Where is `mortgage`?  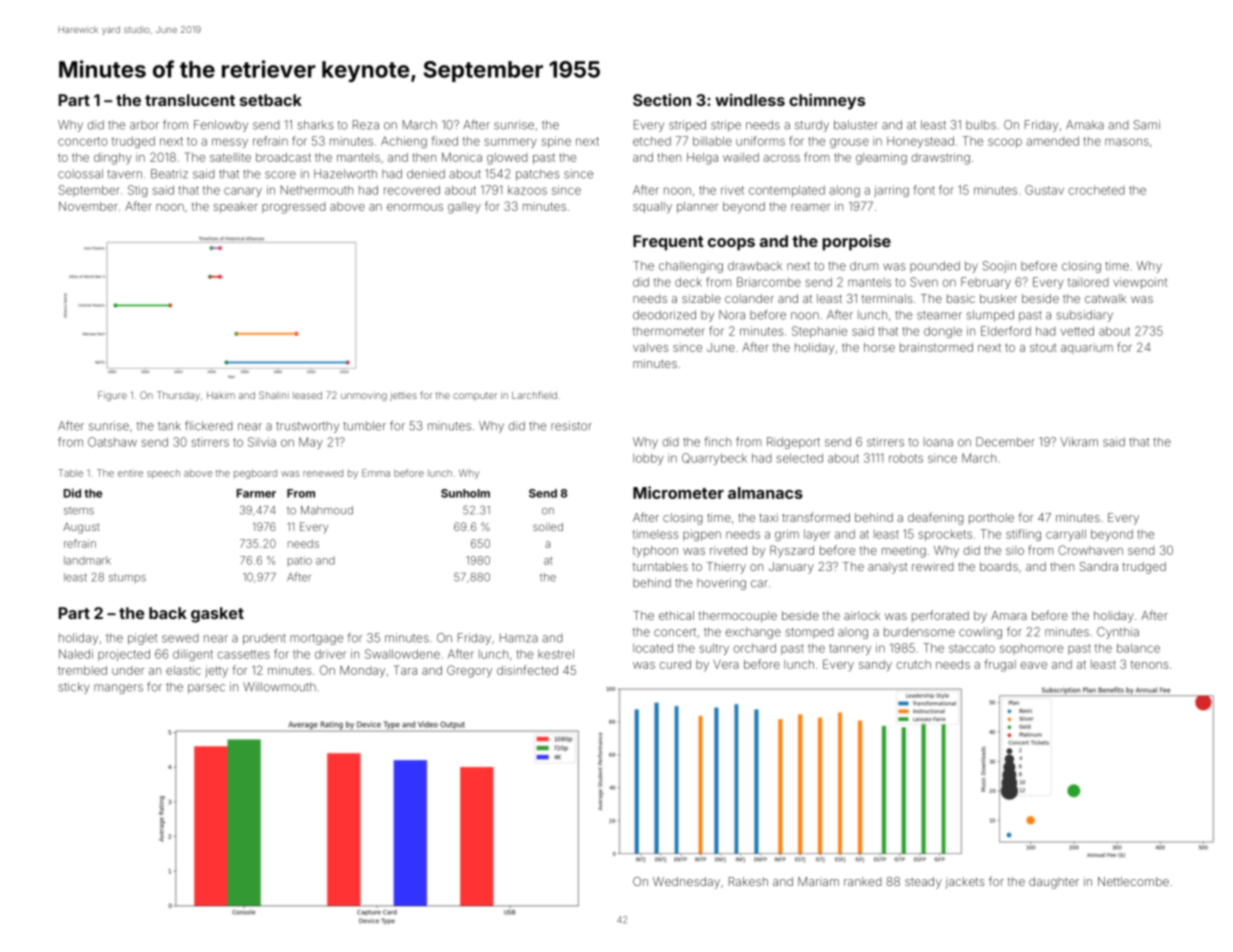 mortgage is located at coordinates (316, 639).
